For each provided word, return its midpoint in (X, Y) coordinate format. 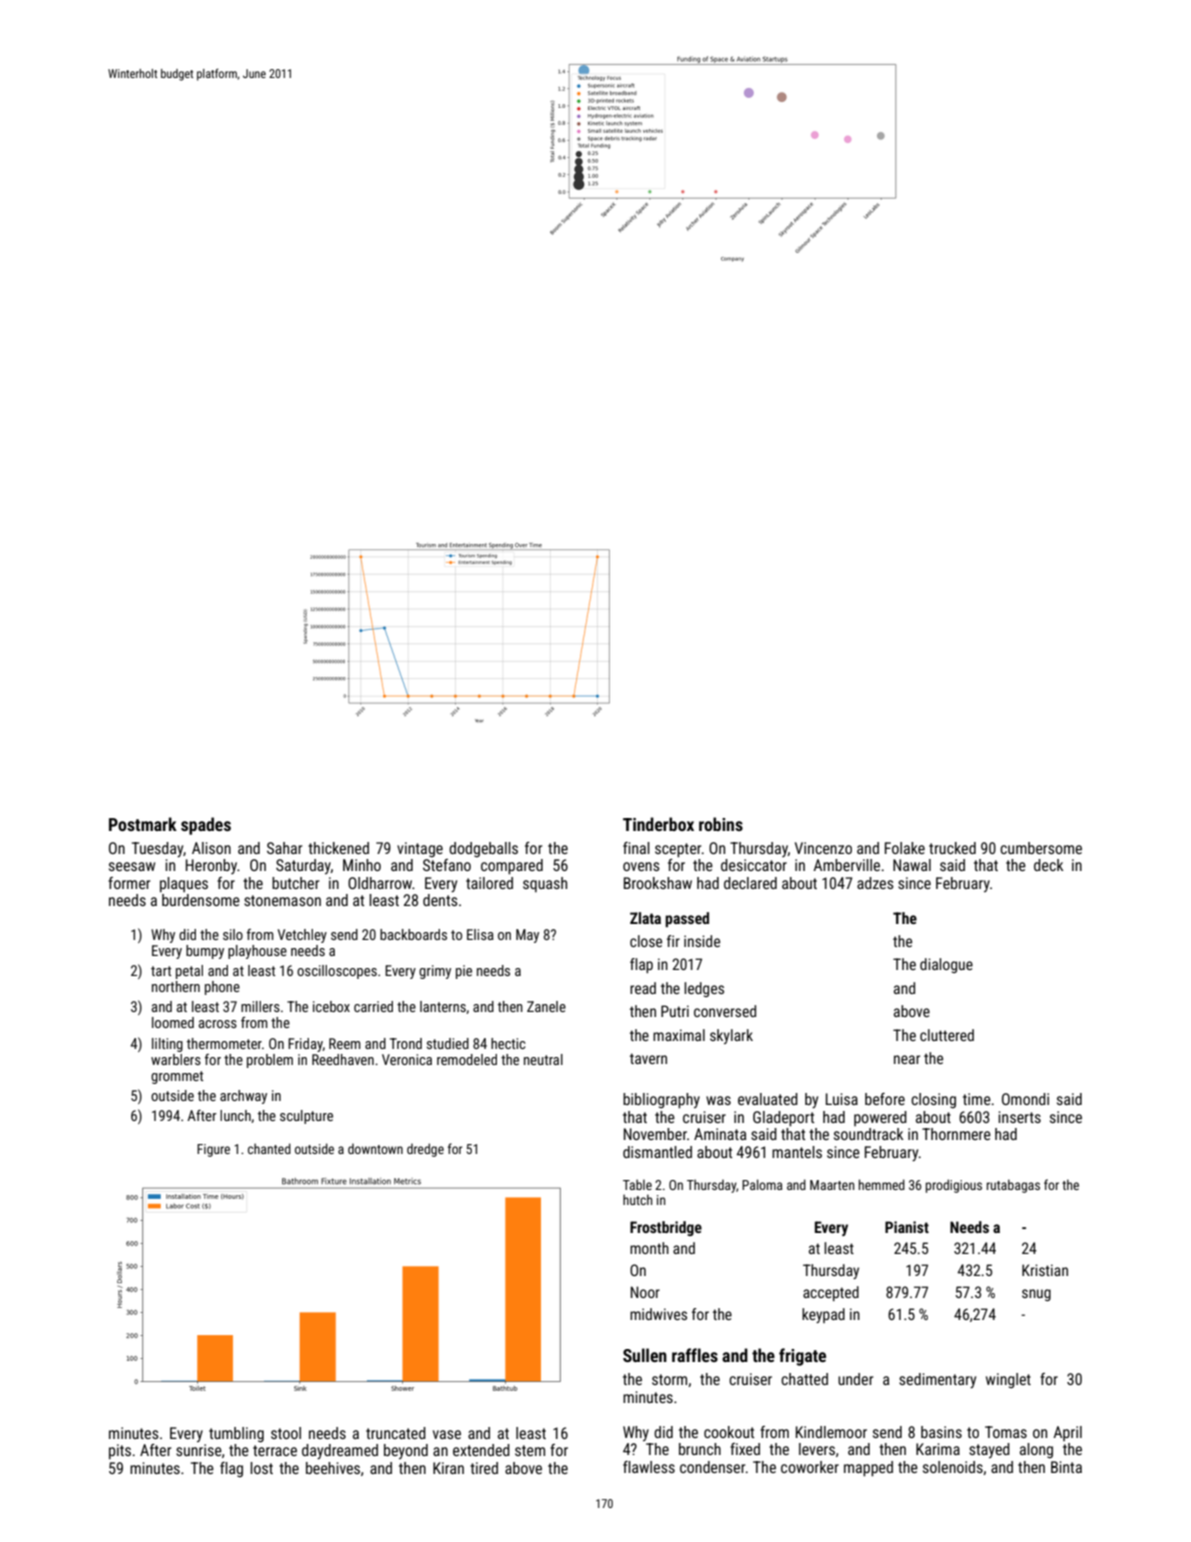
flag (231, 1469)
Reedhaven (343, 1059)
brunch (700, 1449)
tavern (648, 1058)
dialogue (946, 965)
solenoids (953, 1467)
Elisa (480, 934)
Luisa (842, 1099)
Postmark (143, 824)
